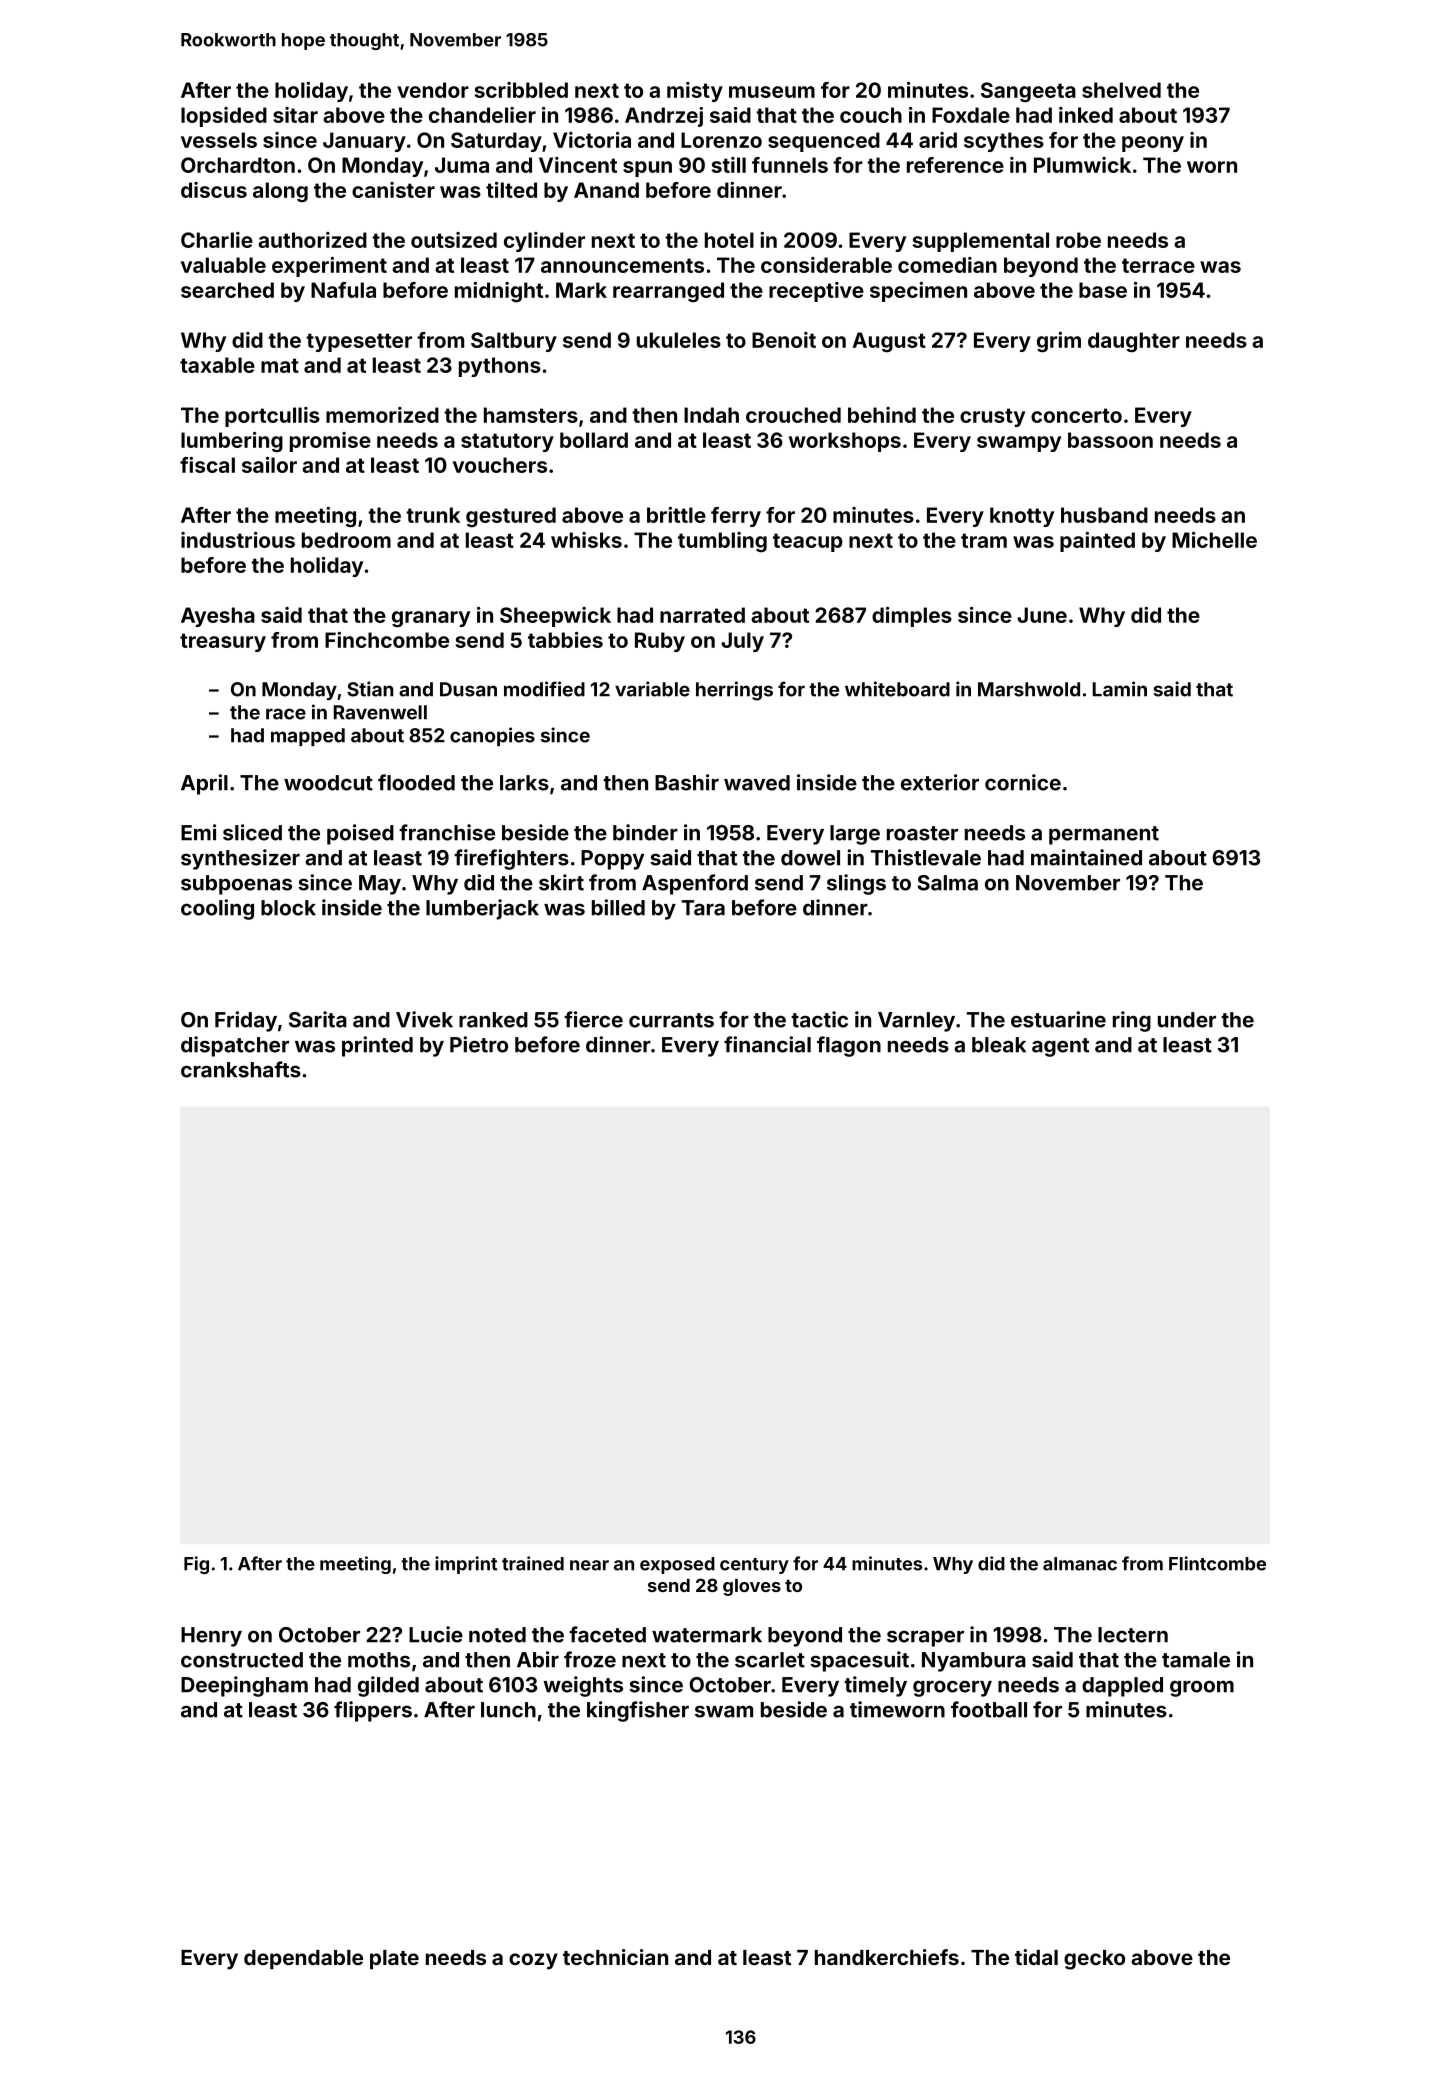 The image size is (1450, 2100). What do you see at coordinates (887, 1957) in the screenshot?
I see `handkerchiefs` at bounding box center [887, 1957].
